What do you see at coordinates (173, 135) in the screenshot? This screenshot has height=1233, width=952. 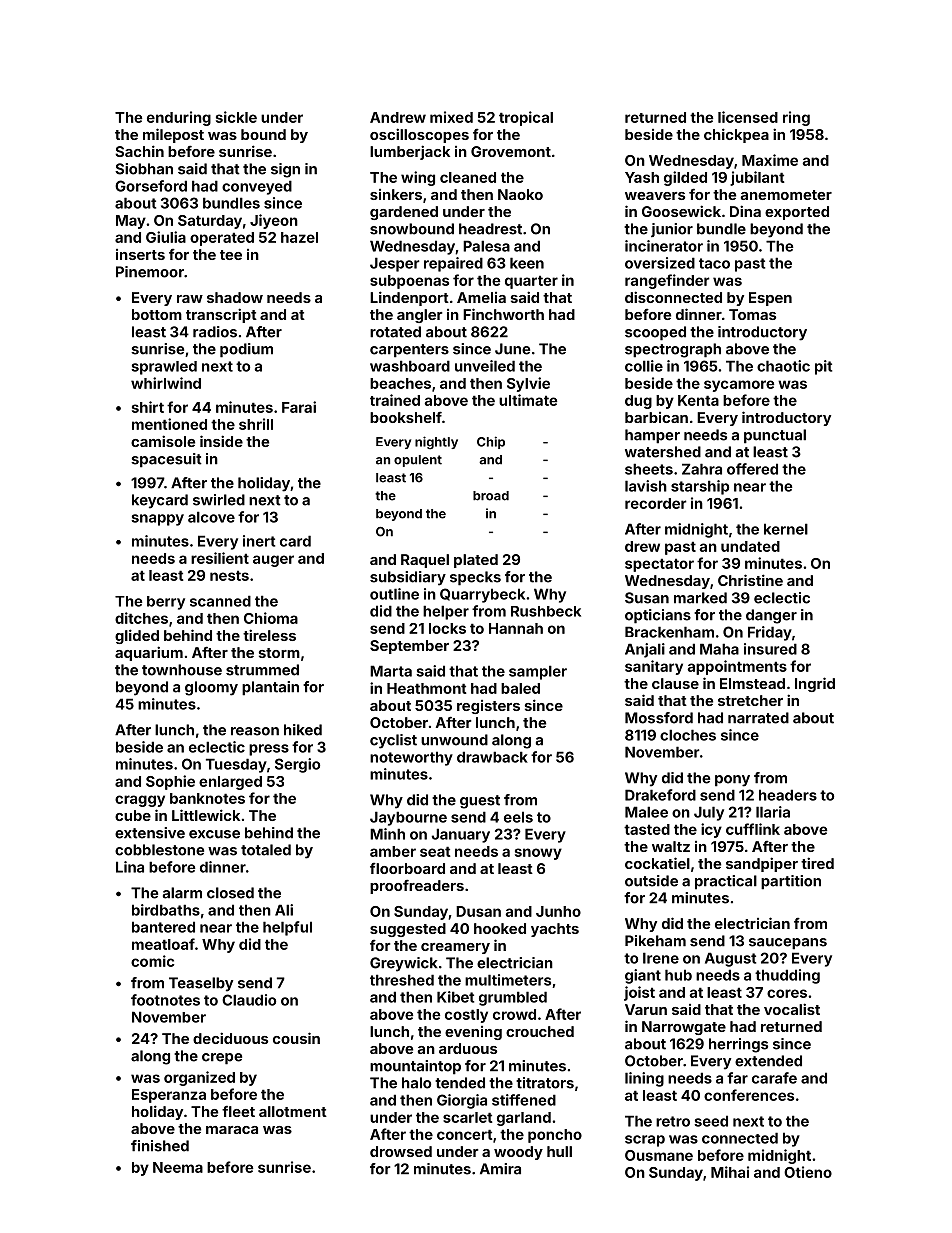 I see `milepost` at bounding box center [173, 135].
